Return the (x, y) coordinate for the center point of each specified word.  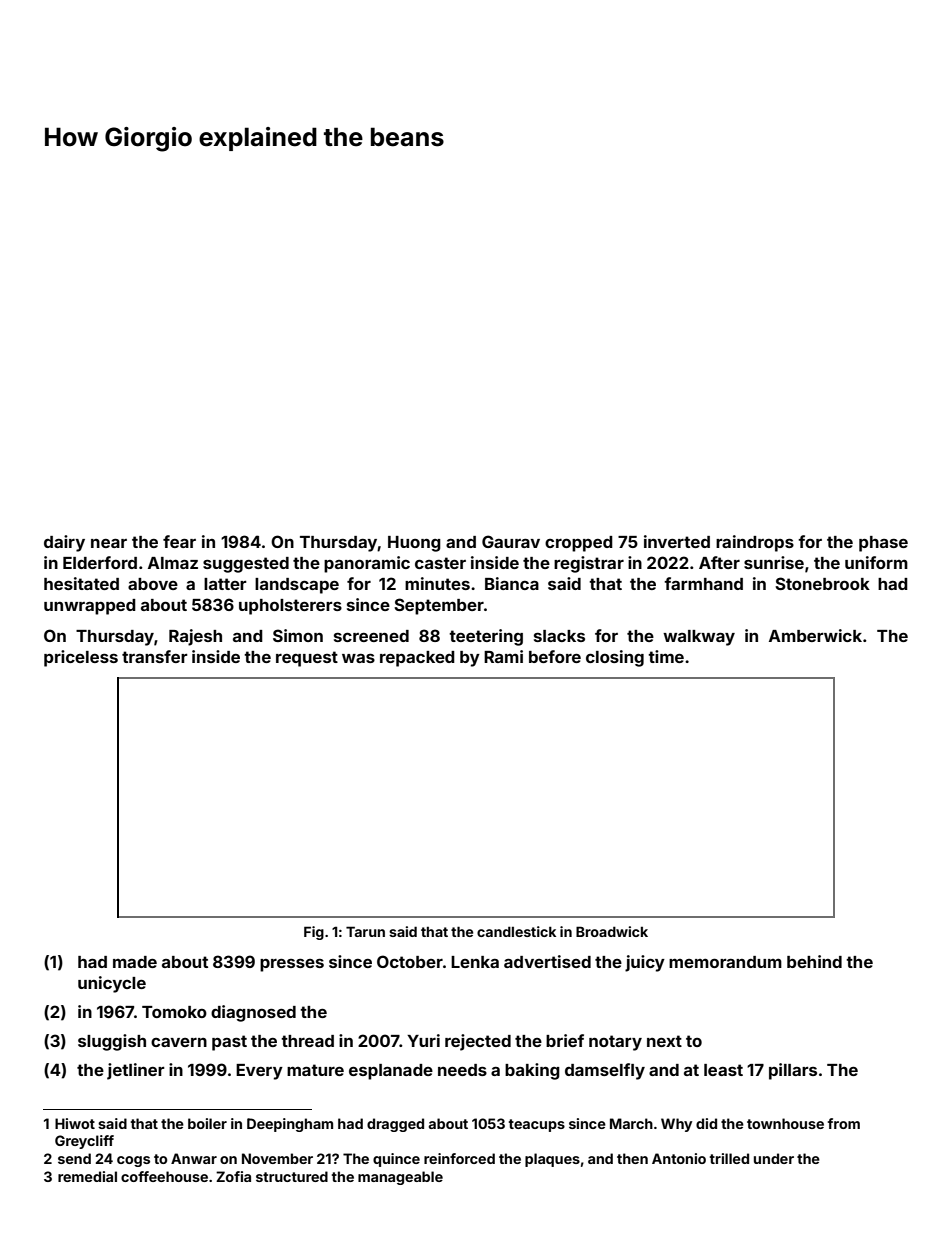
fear (179, 541)
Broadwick (612, 931)
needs (462, 1070)
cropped (579, 544)
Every (259, 1072)
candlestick (516, 931)
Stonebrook (822, 583)
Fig (314, 933)
